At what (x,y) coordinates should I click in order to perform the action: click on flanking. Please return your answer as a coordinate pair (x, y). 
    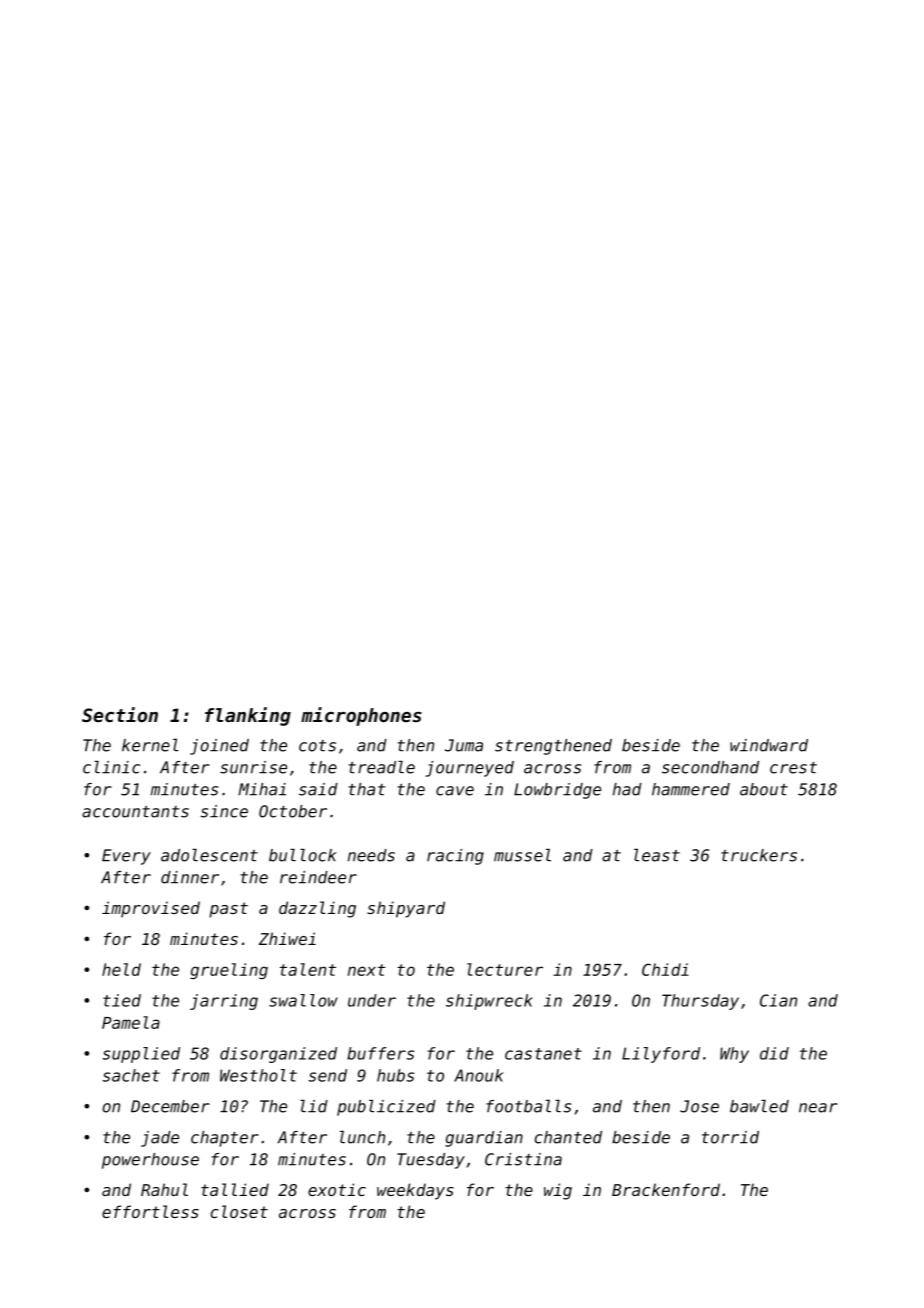
    Looking at the image, I should click on (248, 716).
